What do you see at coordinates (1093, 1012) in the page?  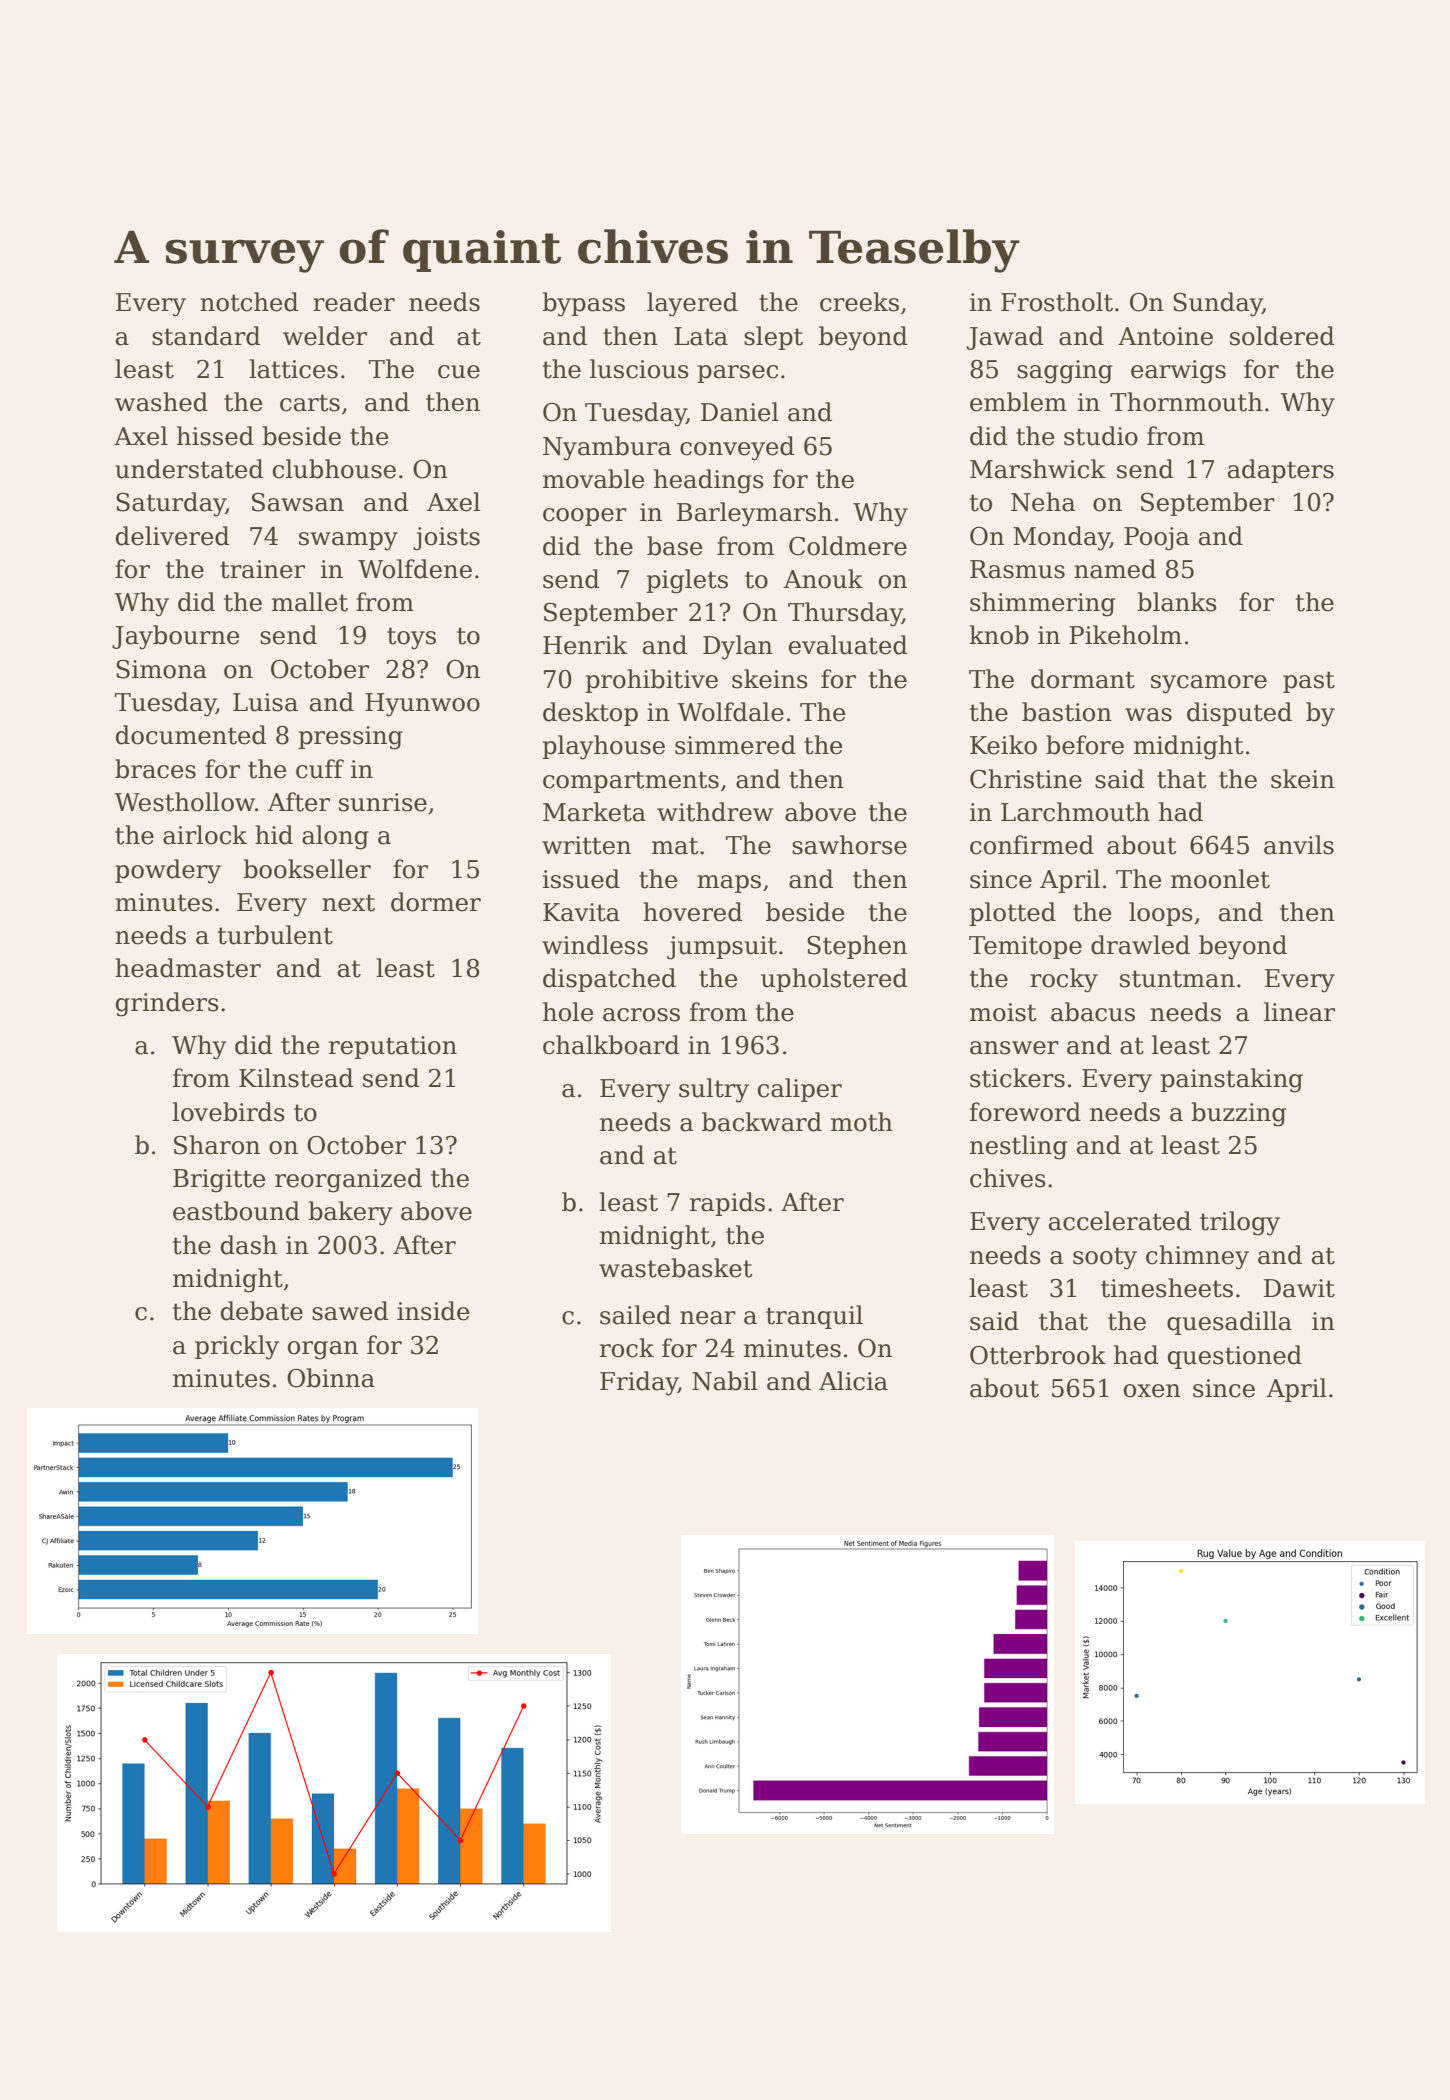 I see `abacus` at bounding box center [1093, 1012].
